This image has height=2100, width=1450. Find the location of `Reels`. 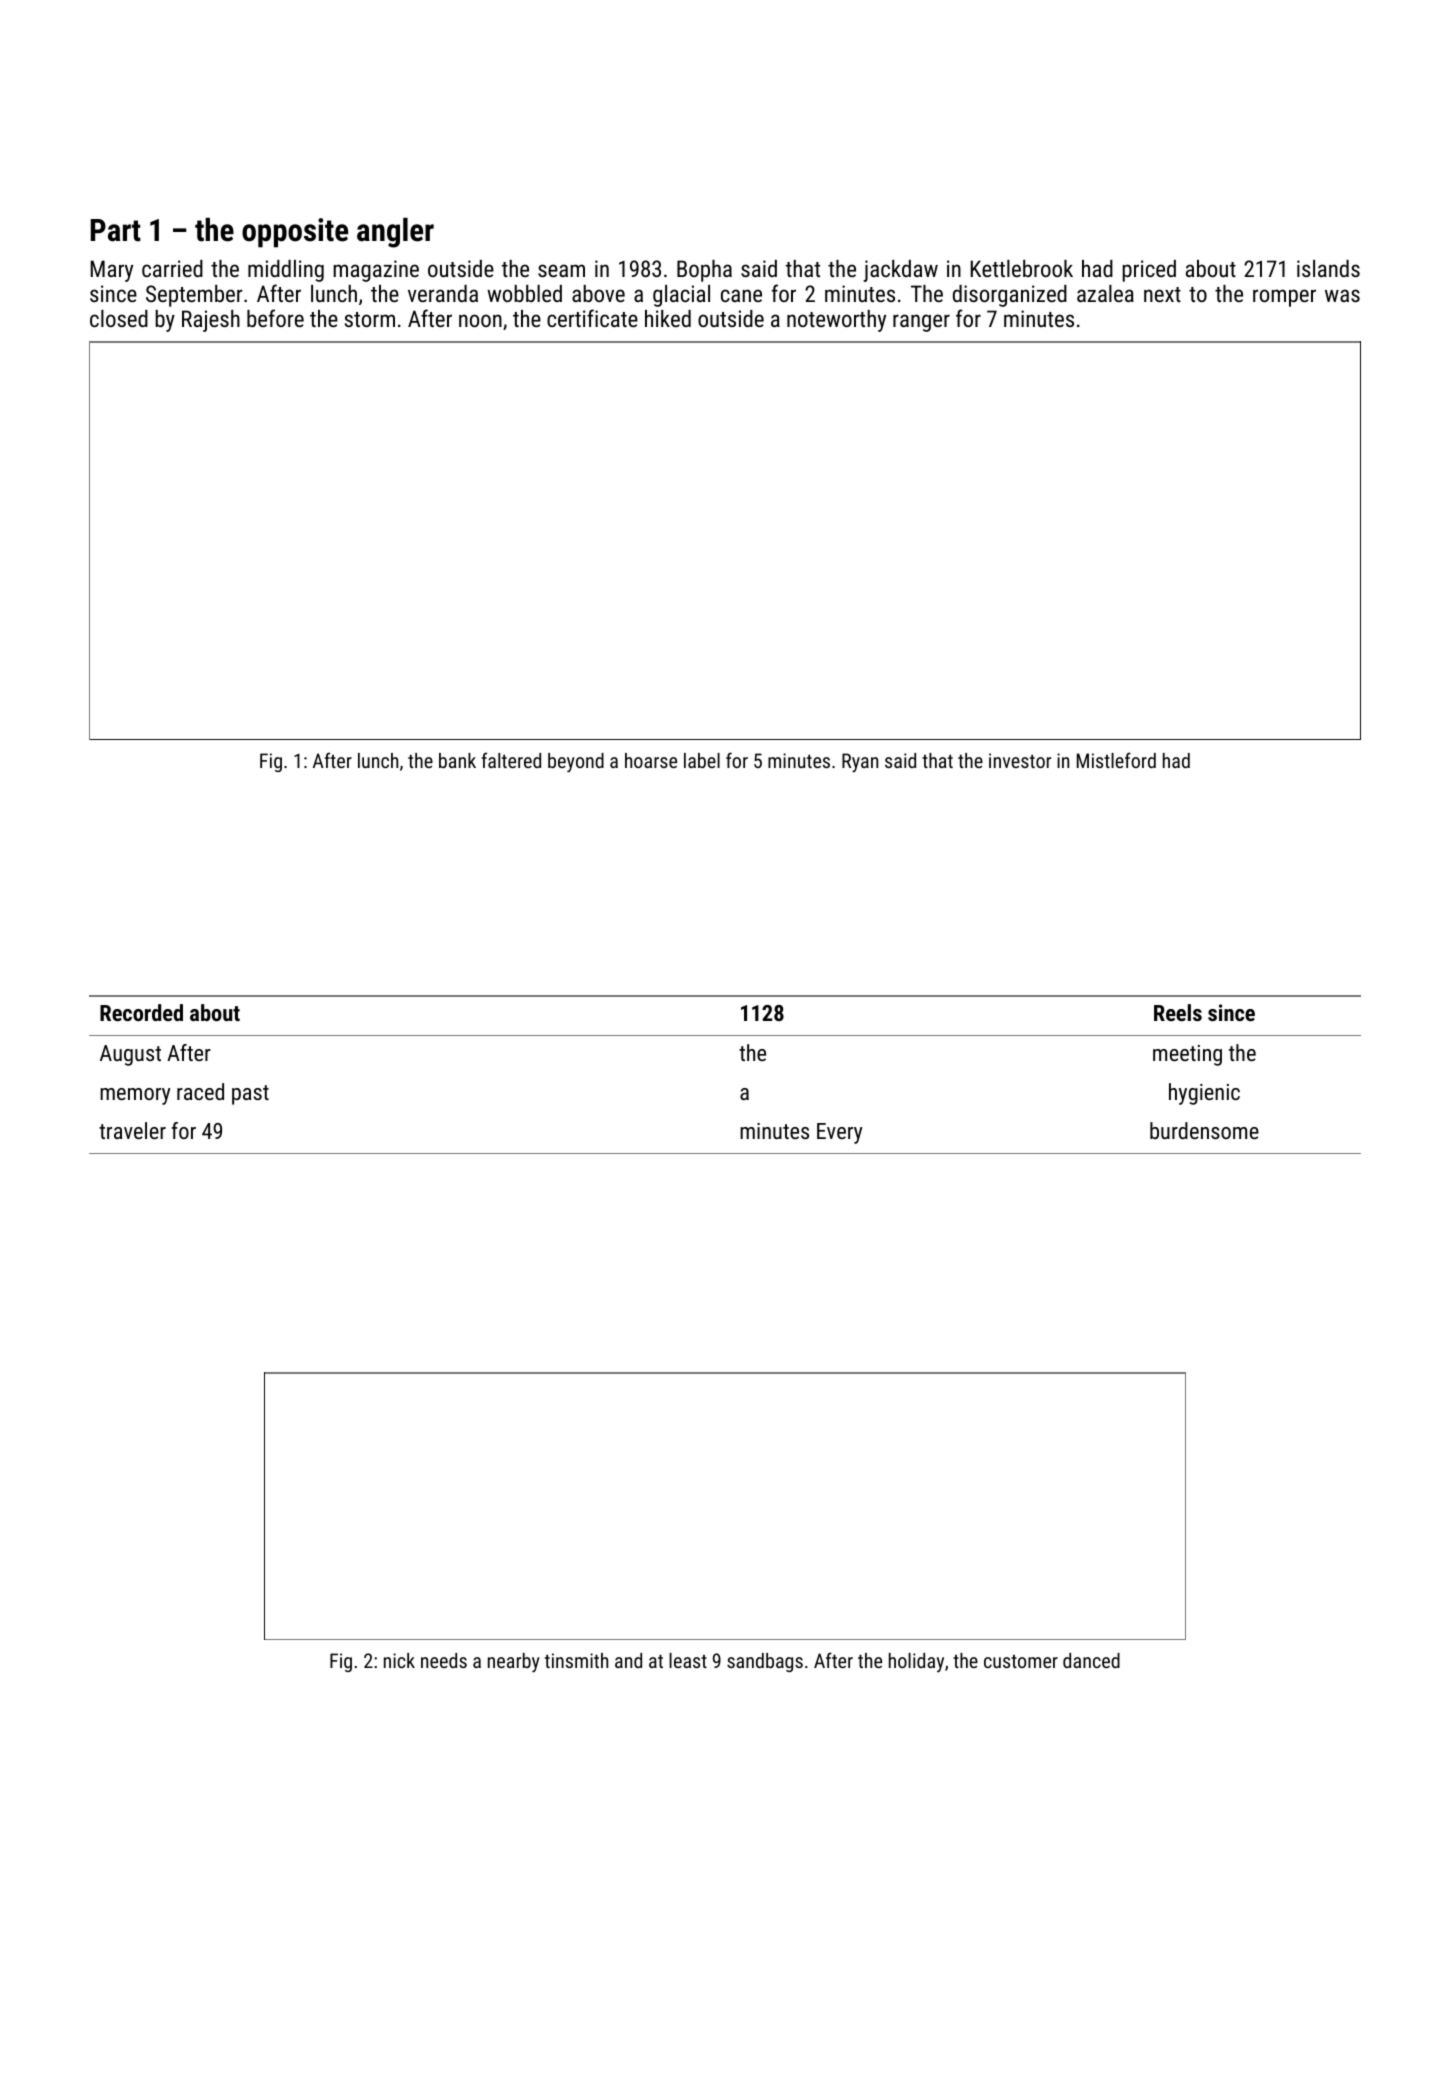

Reels is located at coordinates (1178, 1012).
